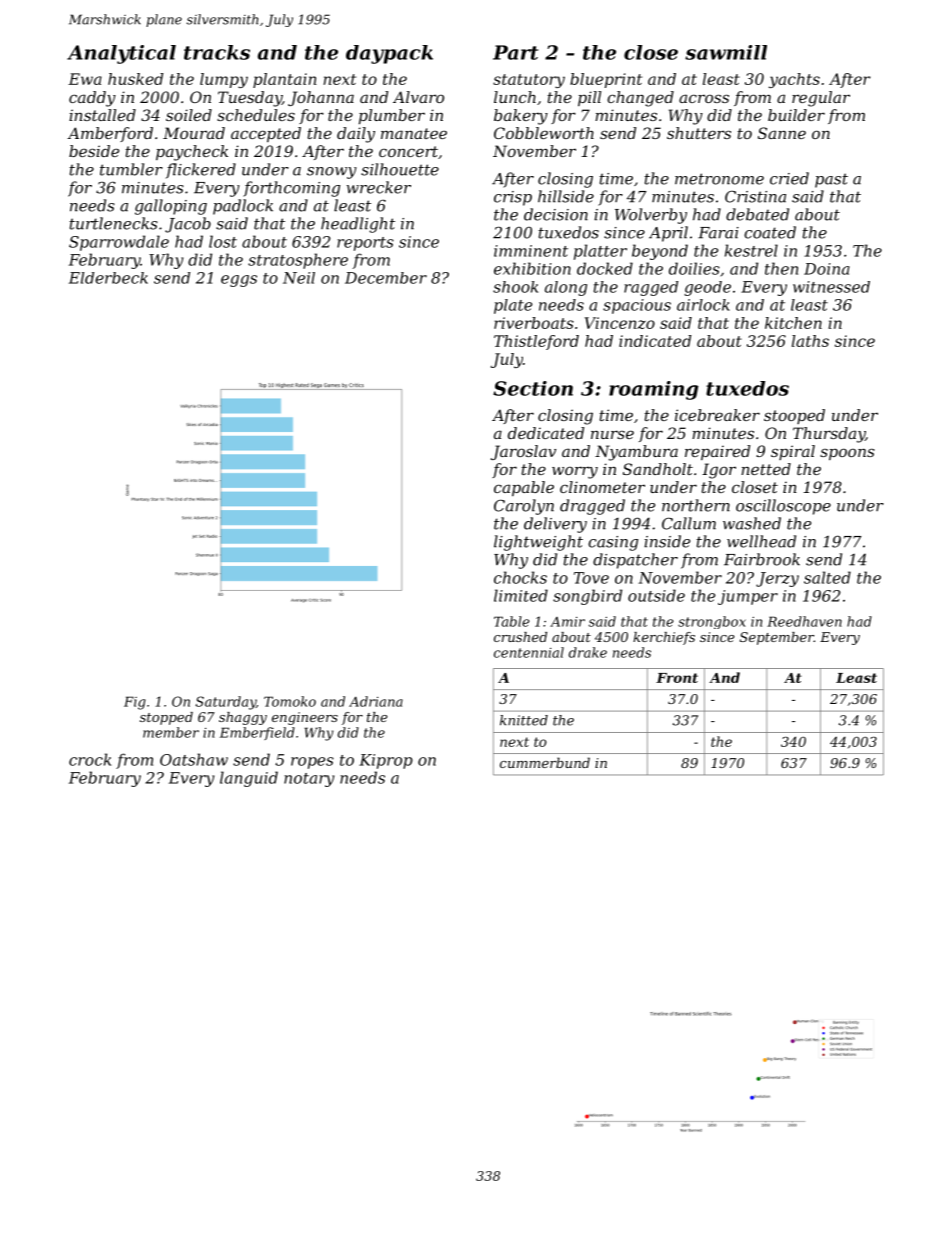  Describe the element at coordinates (135, 79) in the screenshot. I see `husked` at that location.
